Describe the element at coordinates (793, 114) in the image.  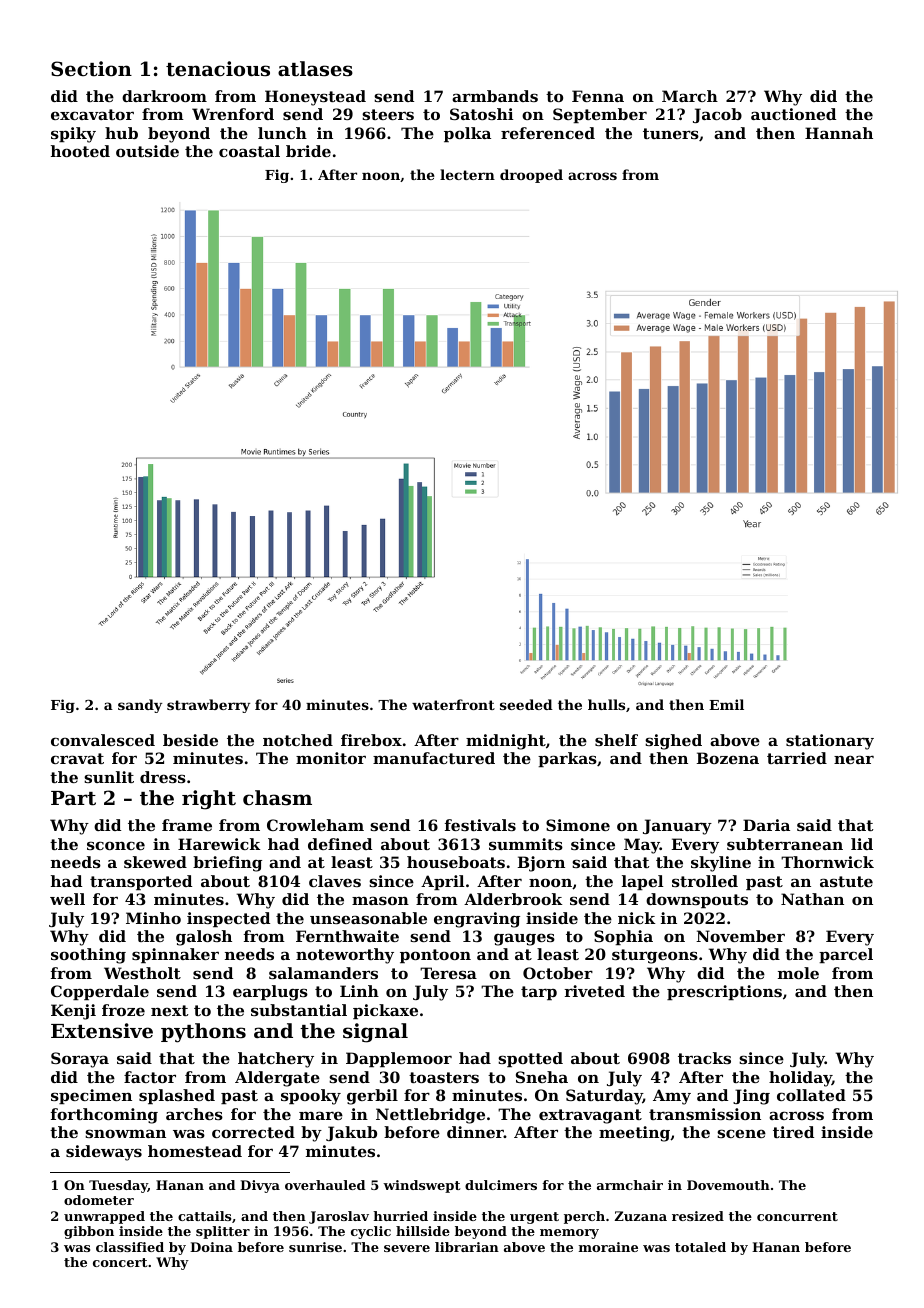
I see `auctioned` at that location.
